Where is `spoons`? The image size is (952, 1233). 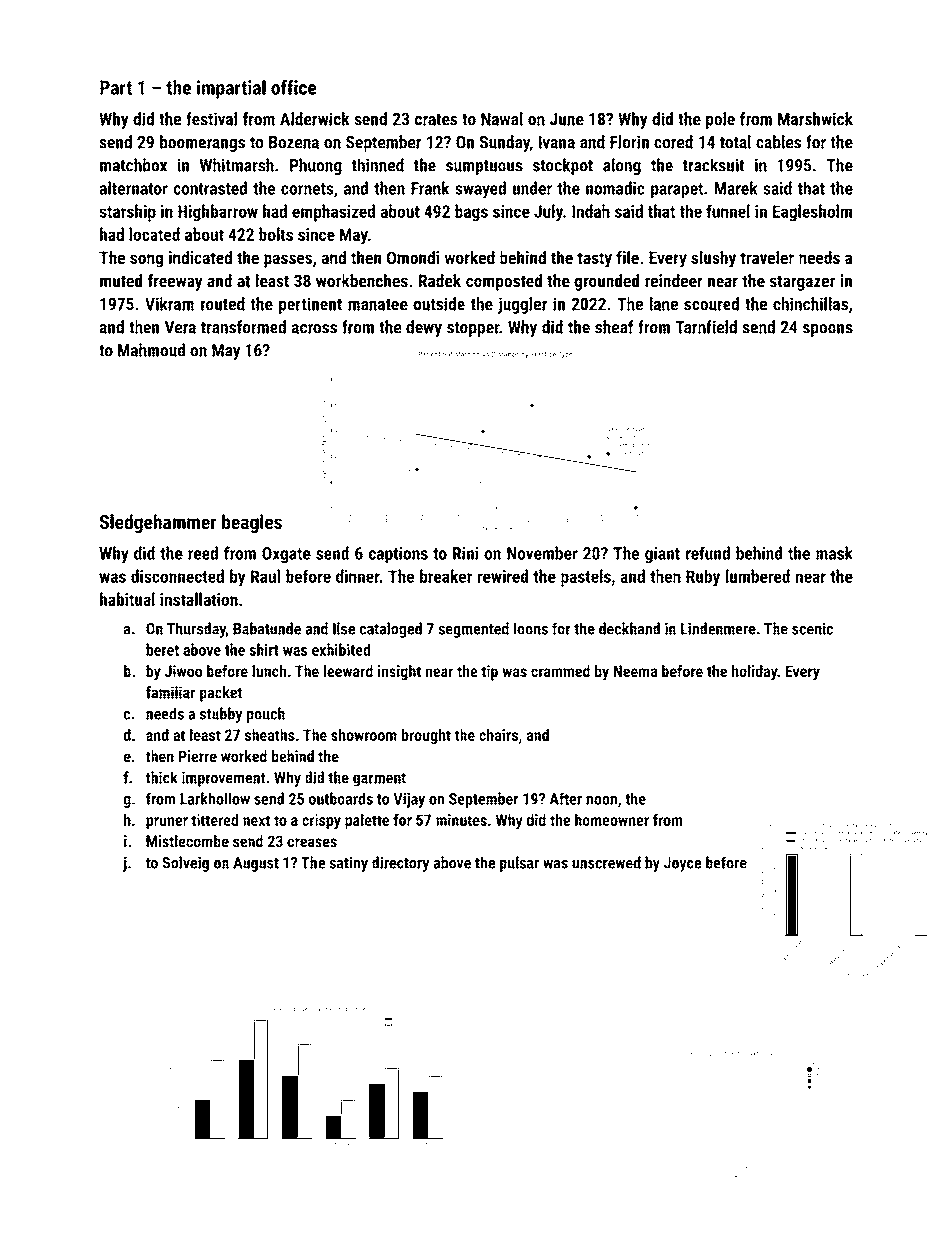 spoons is located at coordinates (828, 330).
